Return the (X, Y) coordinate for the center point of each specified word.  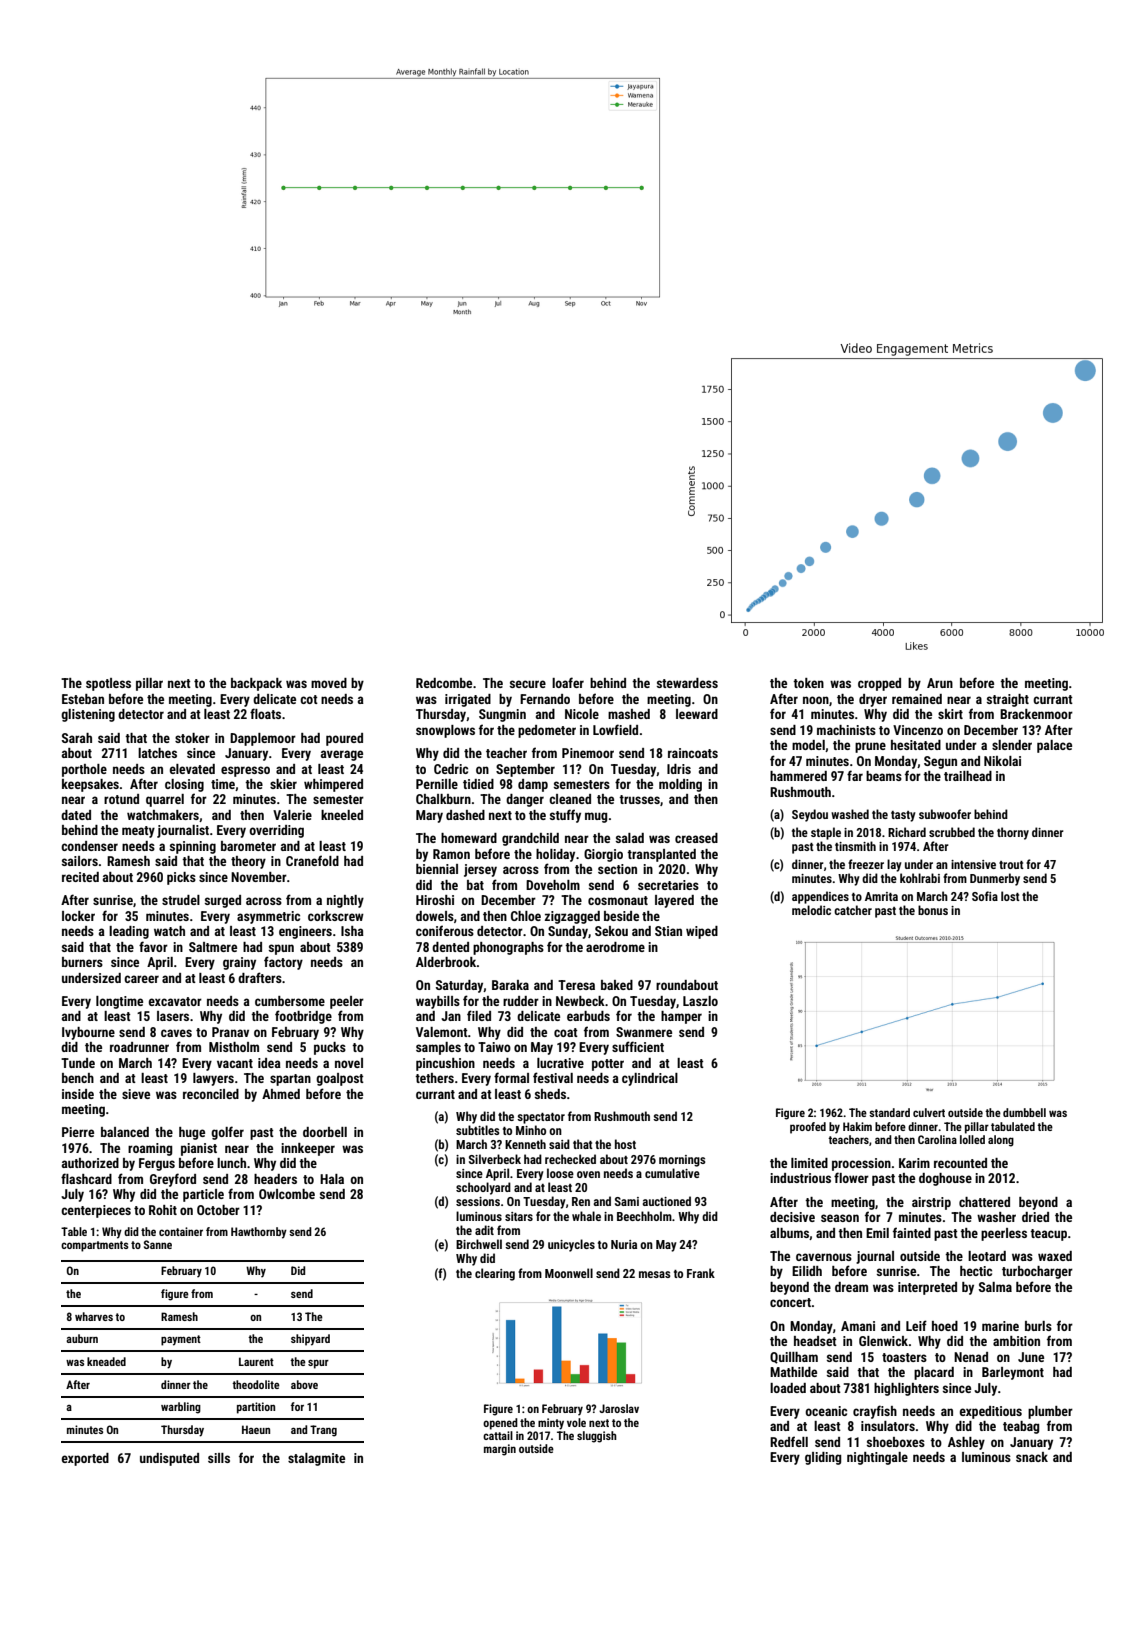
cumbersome (290, 1001)
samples (438, 1048)
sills (219, 1458)
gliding (823, 1458)
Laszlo (700, 1001)
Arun (940, 683)
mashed (629, 714)
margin (500, 1450)
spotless (108, 684)
